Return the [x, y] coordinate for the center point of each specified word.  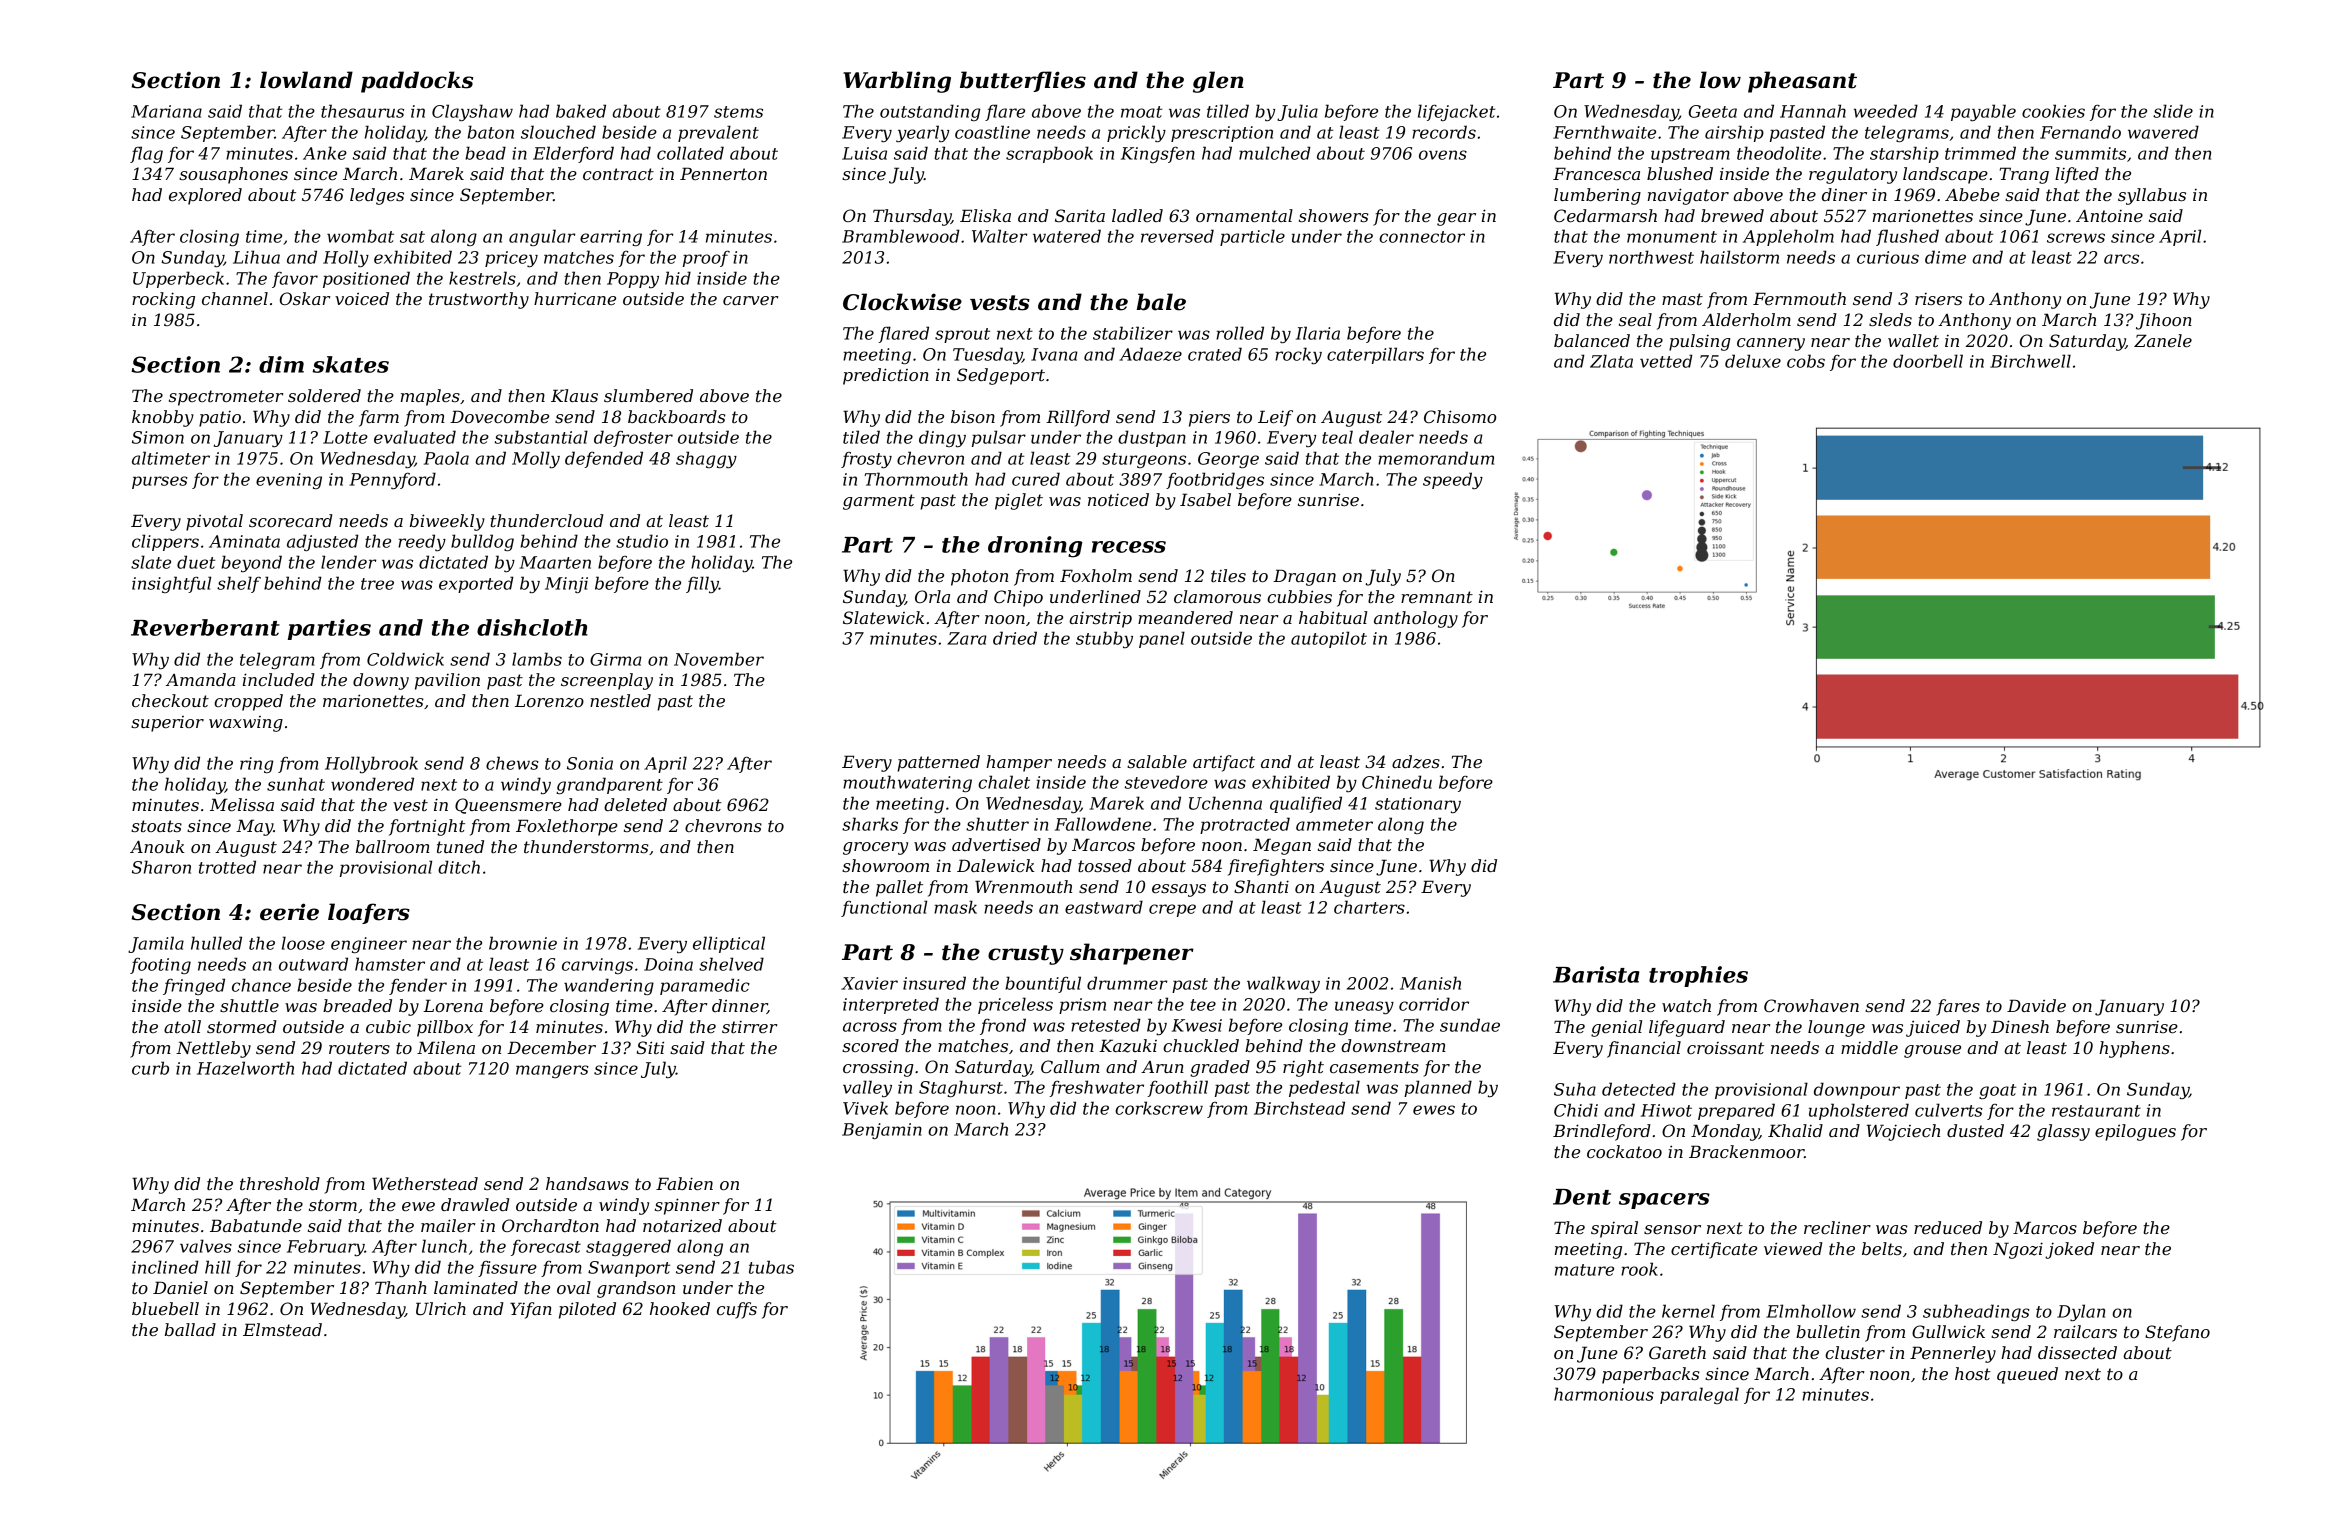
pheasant [1802, 82]
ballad [190, 1329]
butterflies [1023, 81]
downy [381, 681]
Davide [2036, 1005]
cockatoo [1624, 1151]
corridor [1434, 1004]
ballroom [393, 846]
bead [485, 153]
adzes [1416, 762]
